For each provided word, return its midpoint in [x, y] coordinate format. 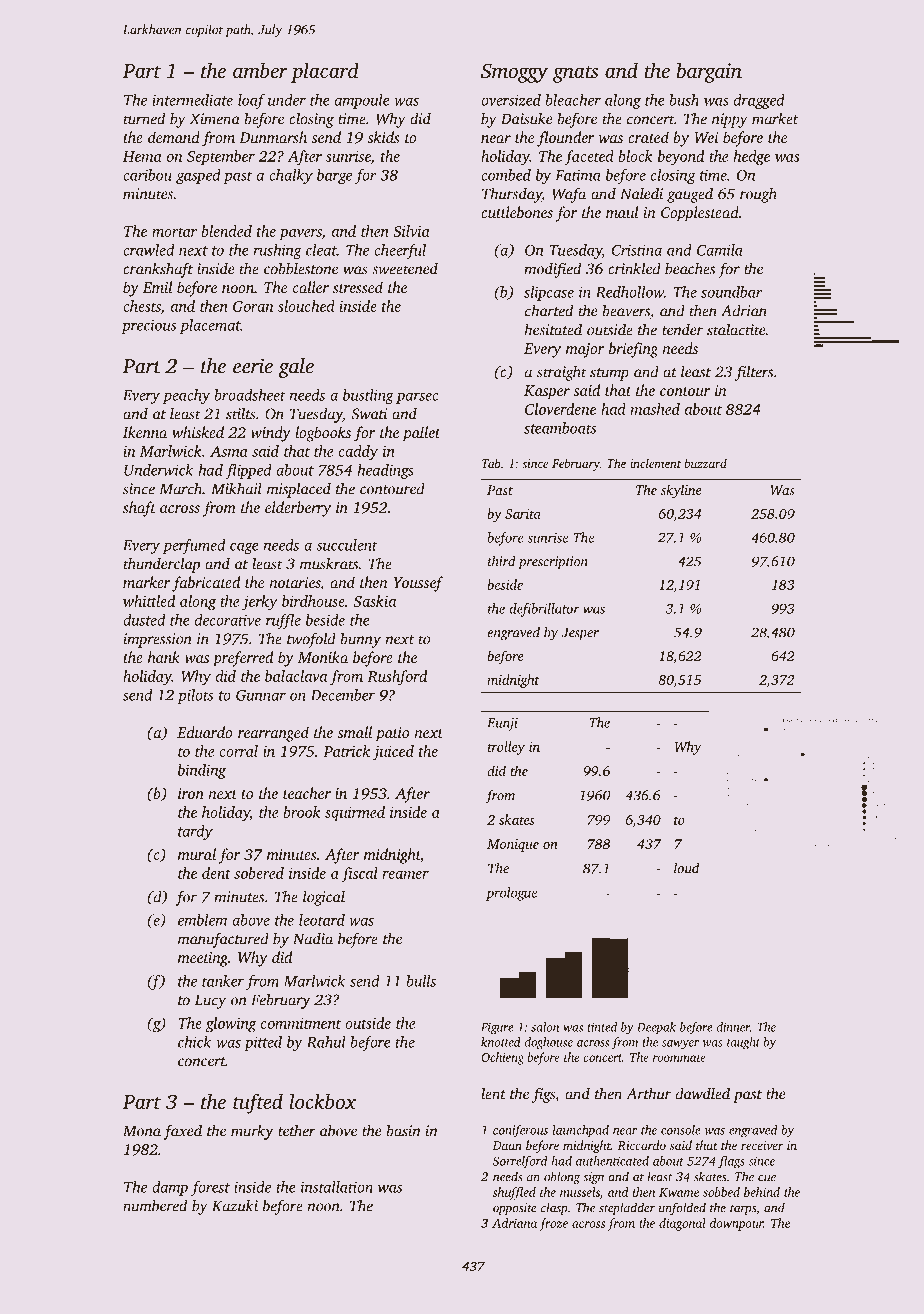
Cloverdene [560, 409]
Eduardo [205, 732]
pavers [300, 234]
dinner [733, 1027]
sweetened [405, 268]
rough [758, 195]
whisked [198, 432]
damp [170, 1188]
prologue [511, 894]
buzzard [705, 463]
